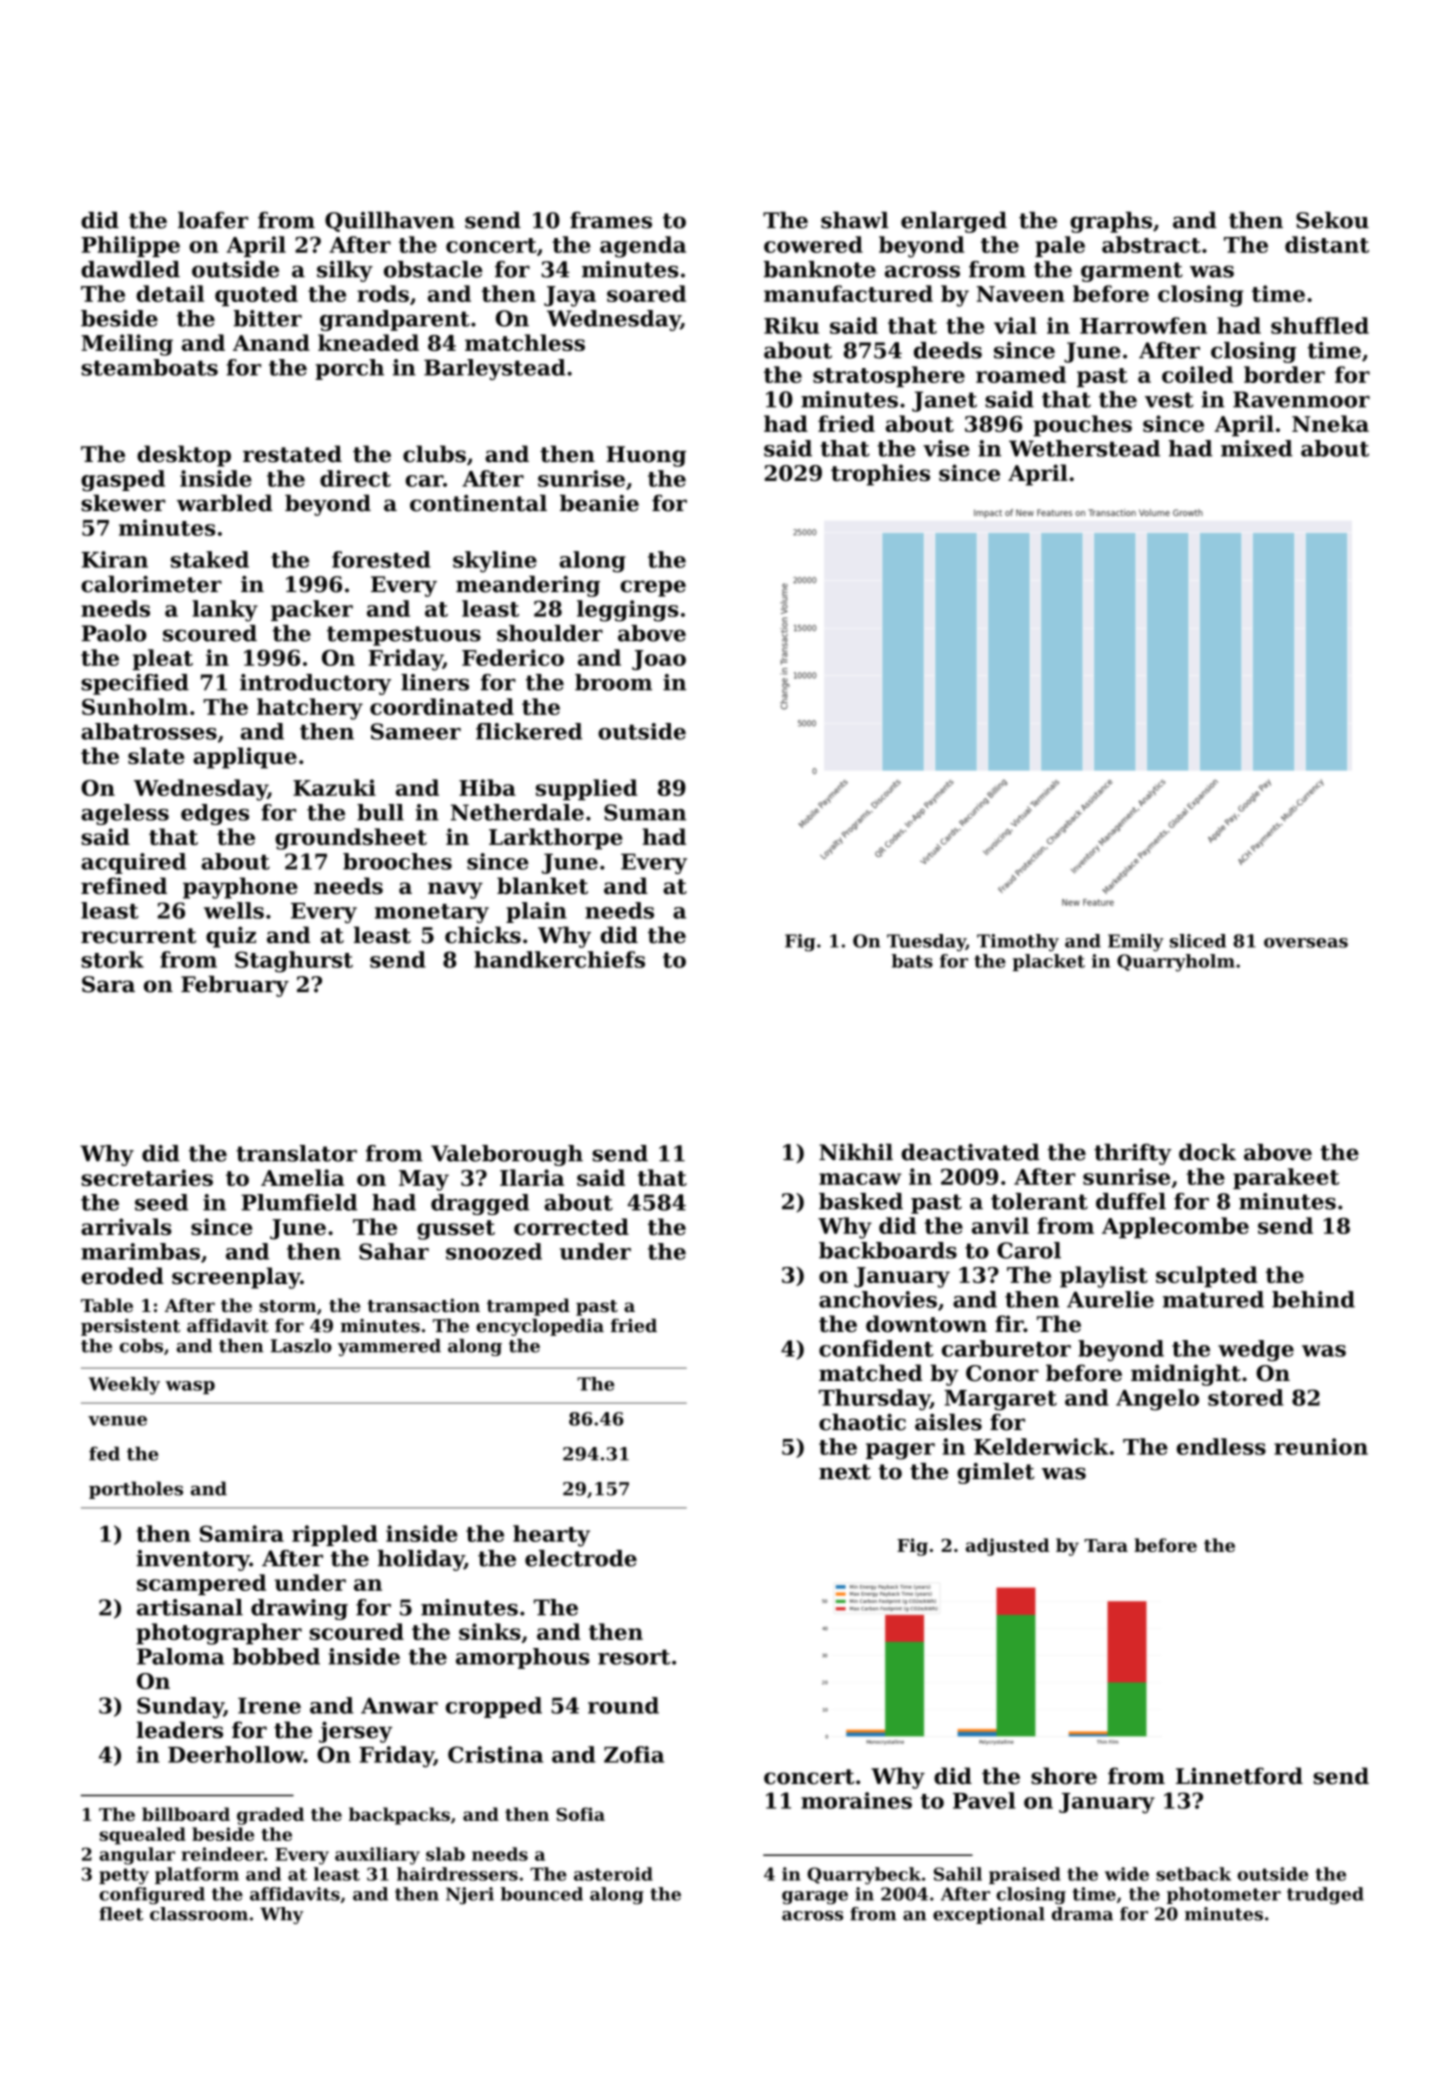  I want to click on garage, so click(815, 1898).
